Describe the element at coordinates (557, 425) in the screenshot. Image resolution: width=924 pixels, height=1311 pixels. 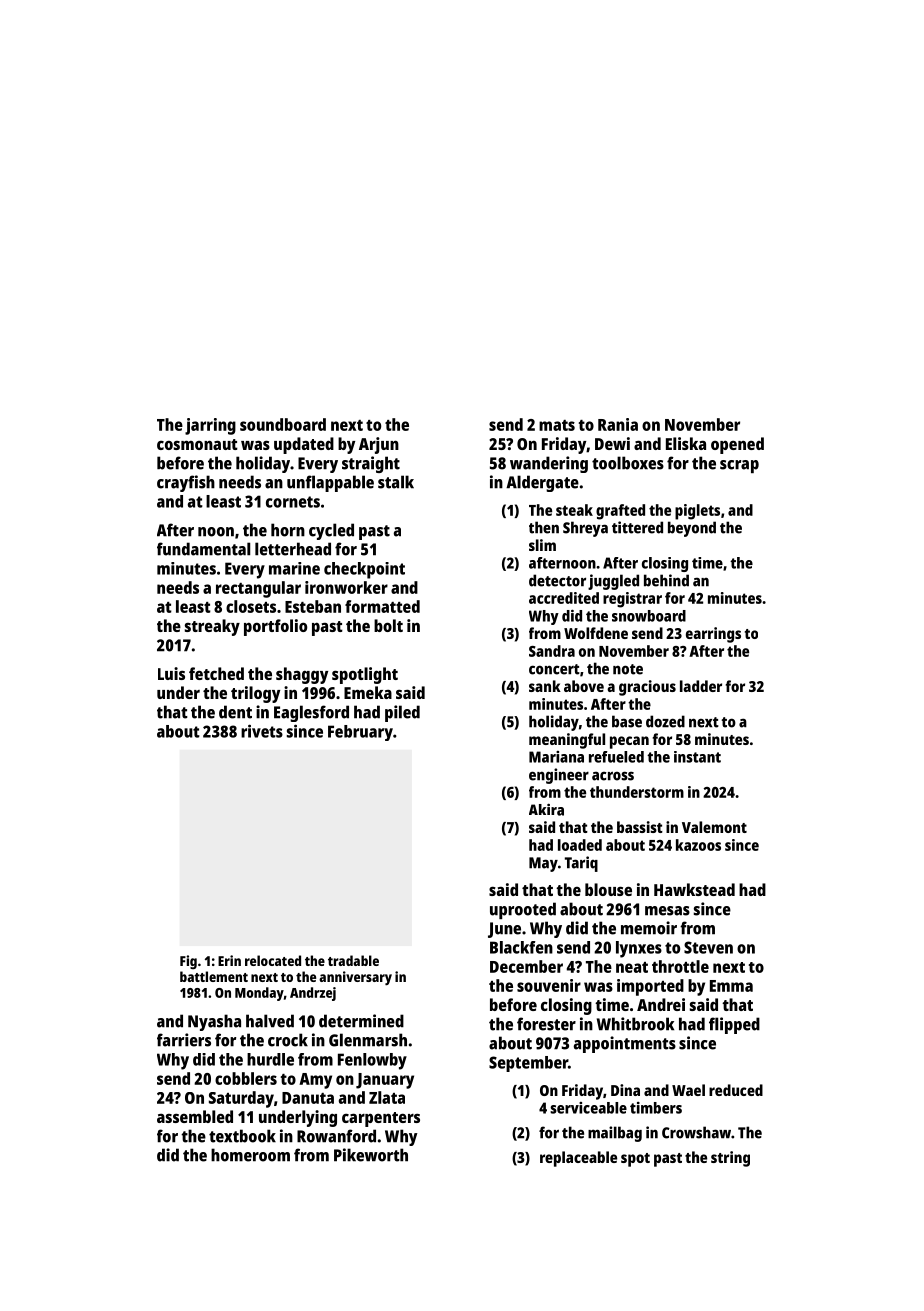
I see `mats` at that location.
